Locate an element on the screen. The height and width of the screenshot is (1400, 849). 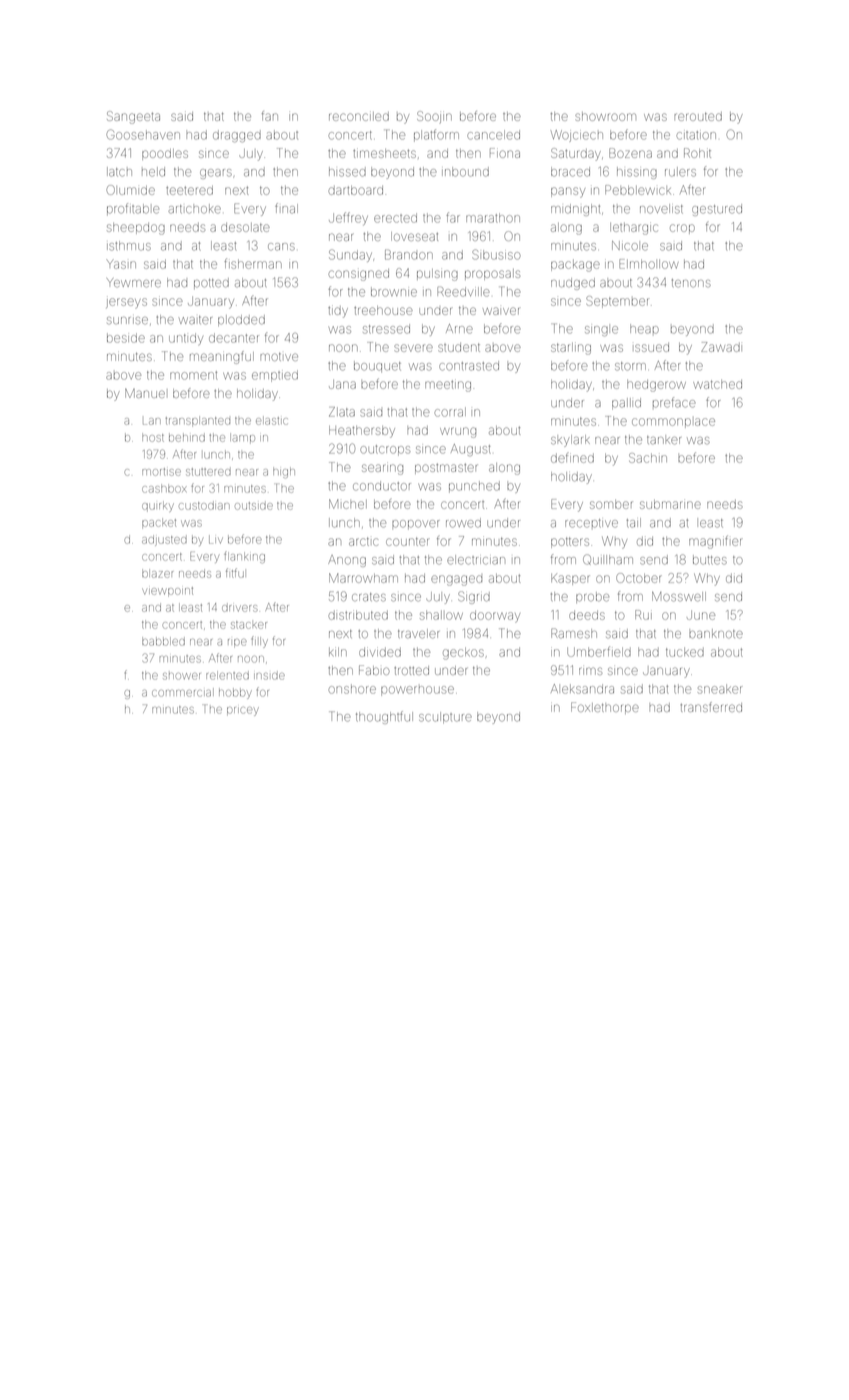
hedgerow is located at coordinates (656, 386).
